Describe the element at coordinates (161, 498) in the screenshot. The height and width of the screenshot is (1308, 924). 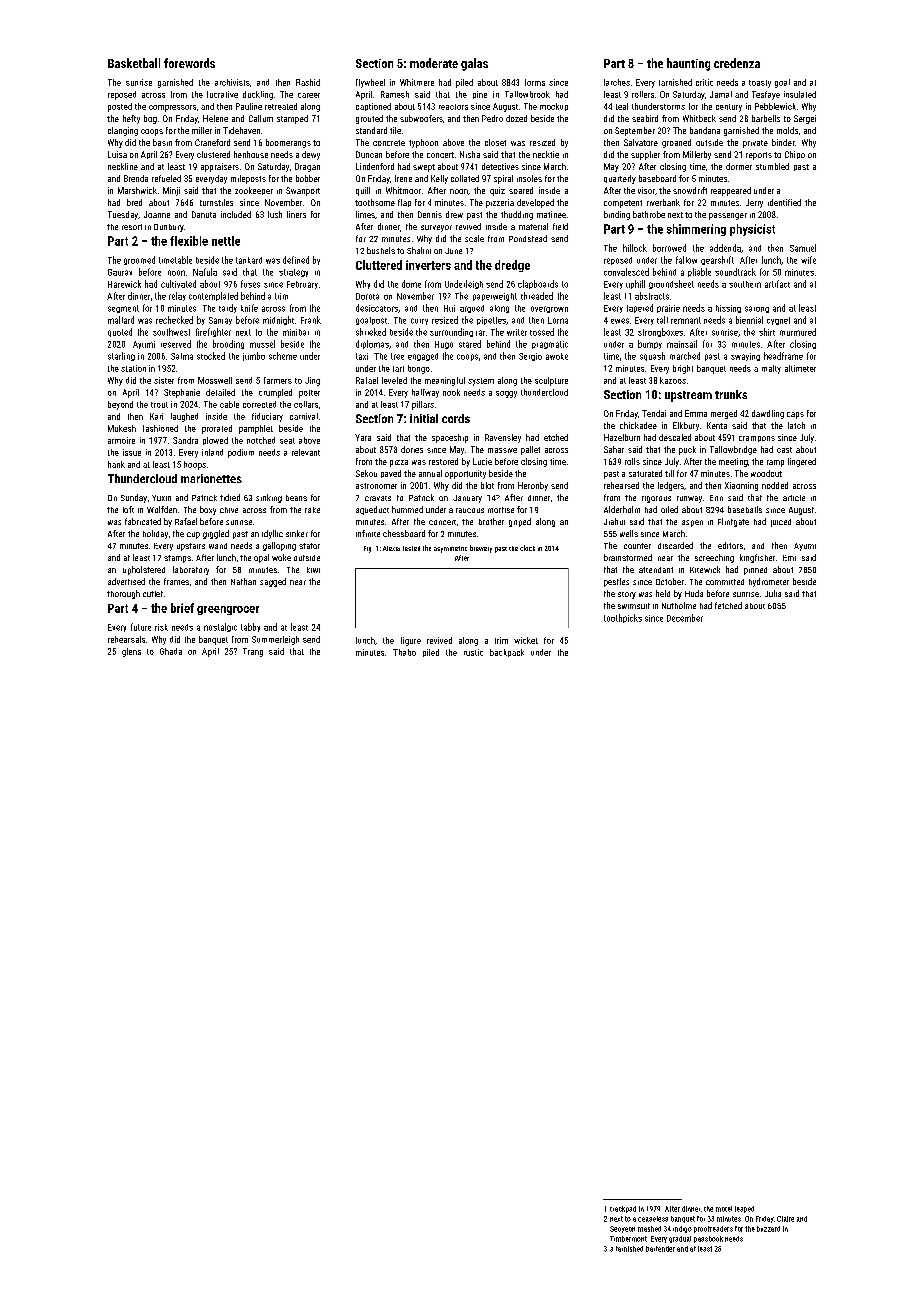
I see `Yuxin` at that location.
